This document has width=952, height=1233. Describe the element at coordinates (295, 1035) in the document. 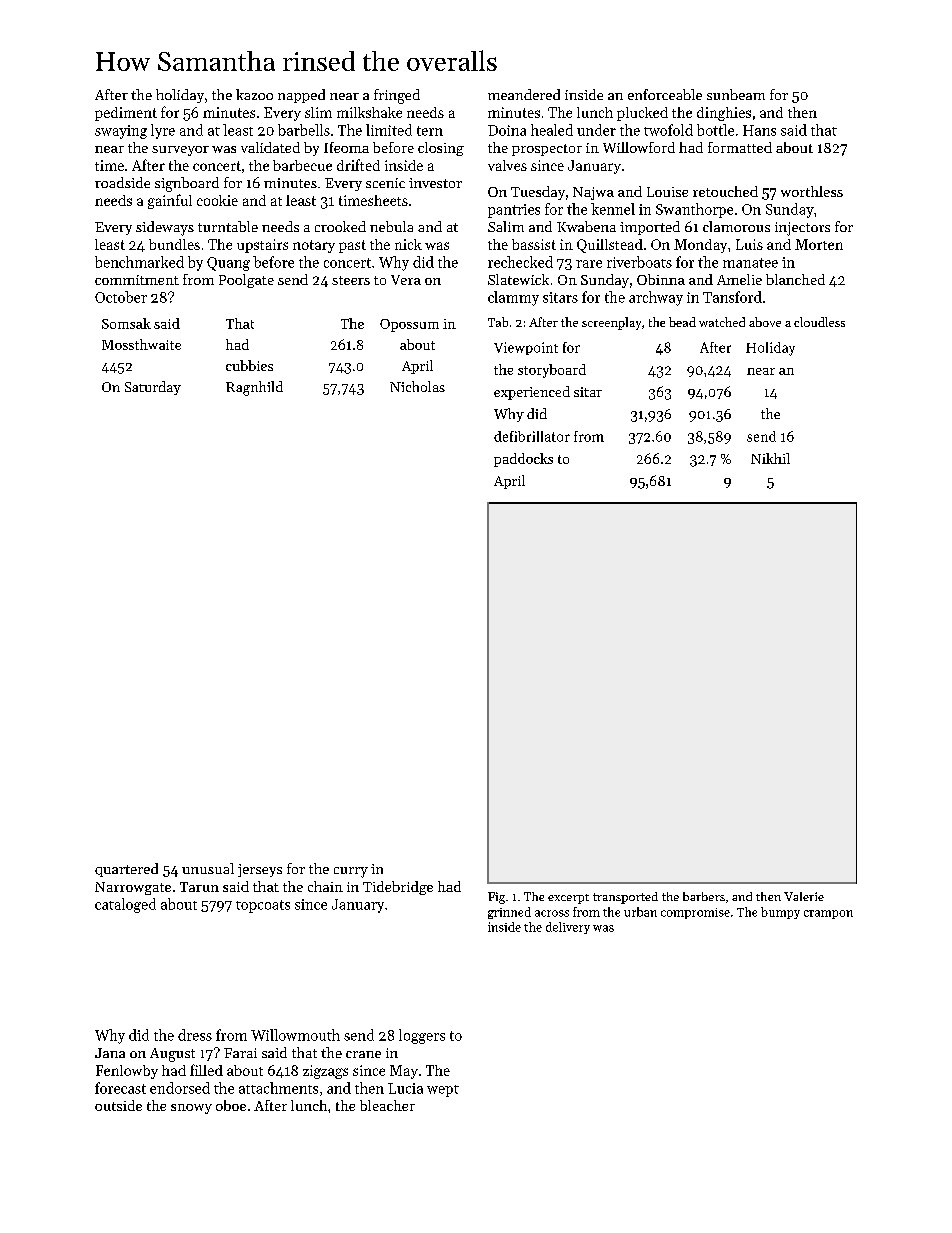

I see `Willowmouth` at that location.
